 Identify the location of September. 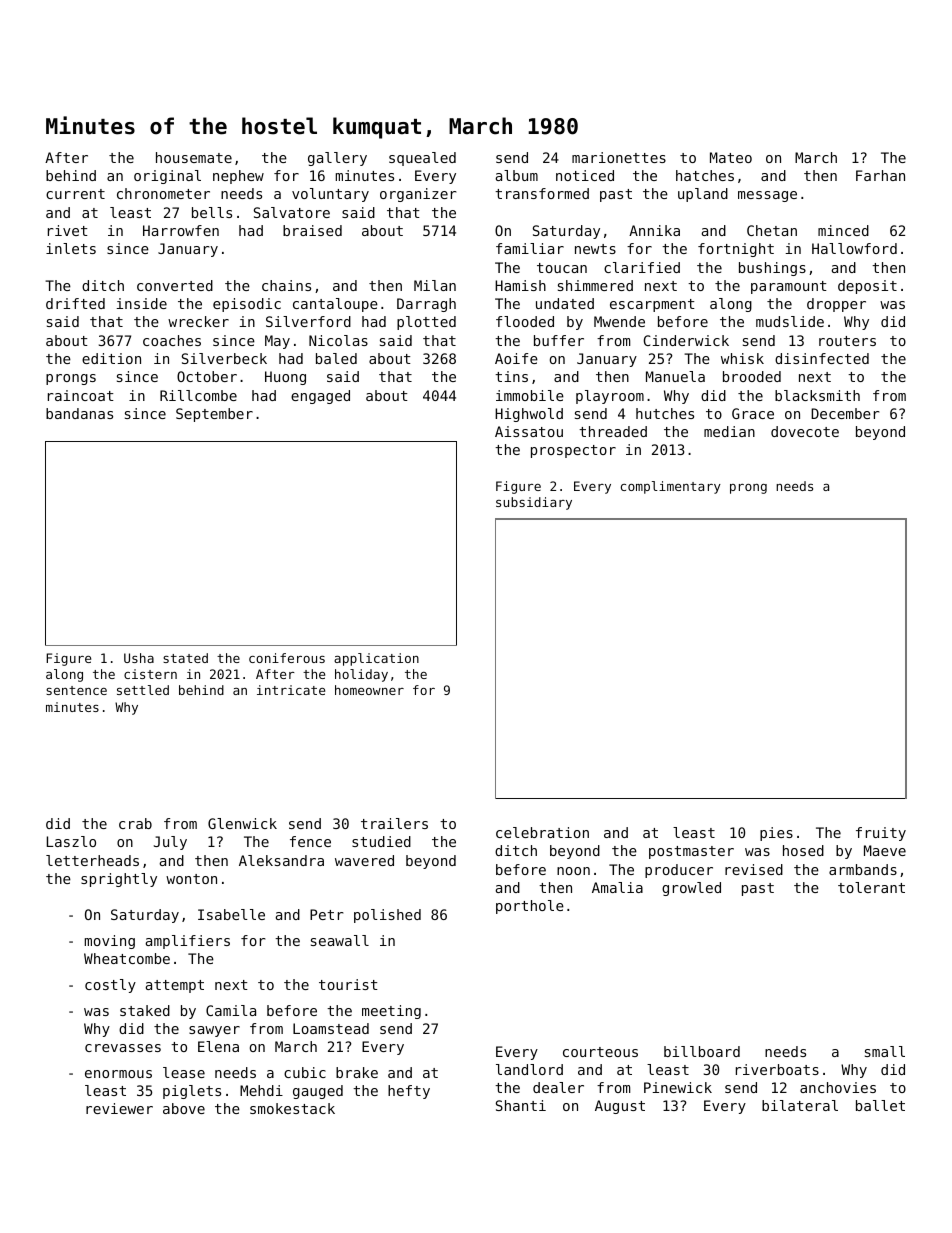
(214, 415).
